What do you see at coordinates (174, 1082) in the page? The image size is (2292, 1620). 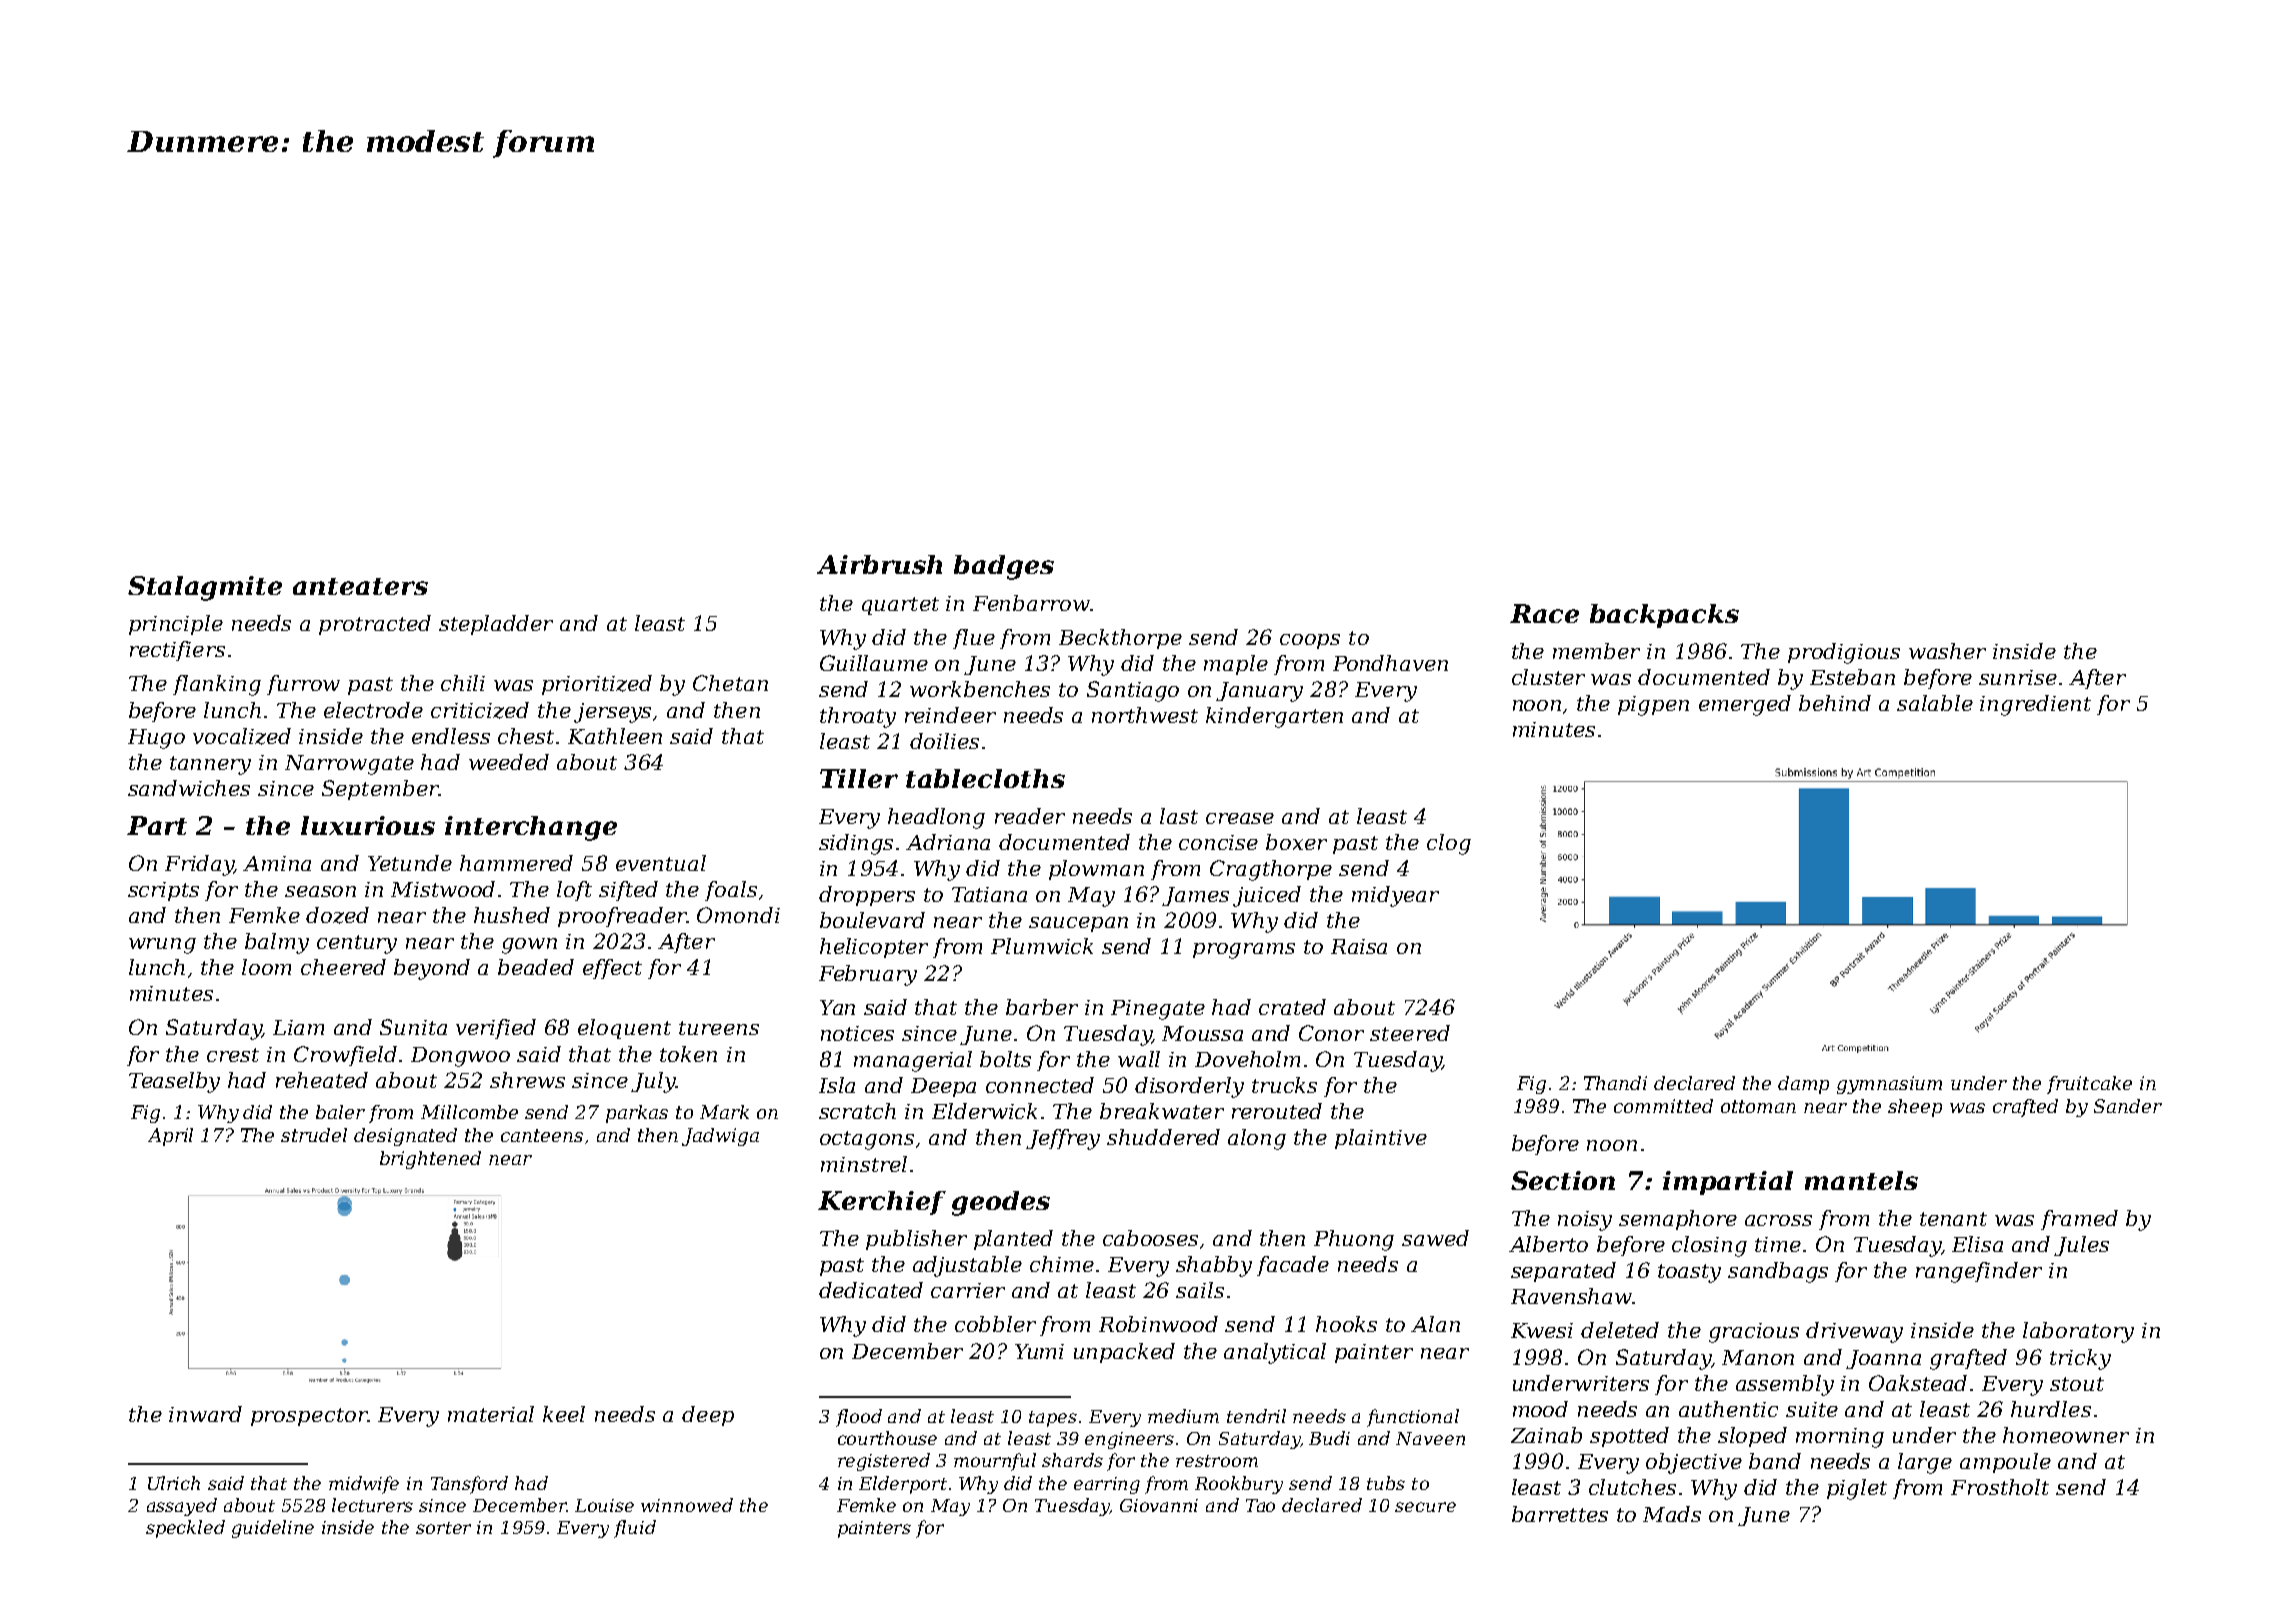 I see `Teaselby` at bounding box center [174, 1082].
